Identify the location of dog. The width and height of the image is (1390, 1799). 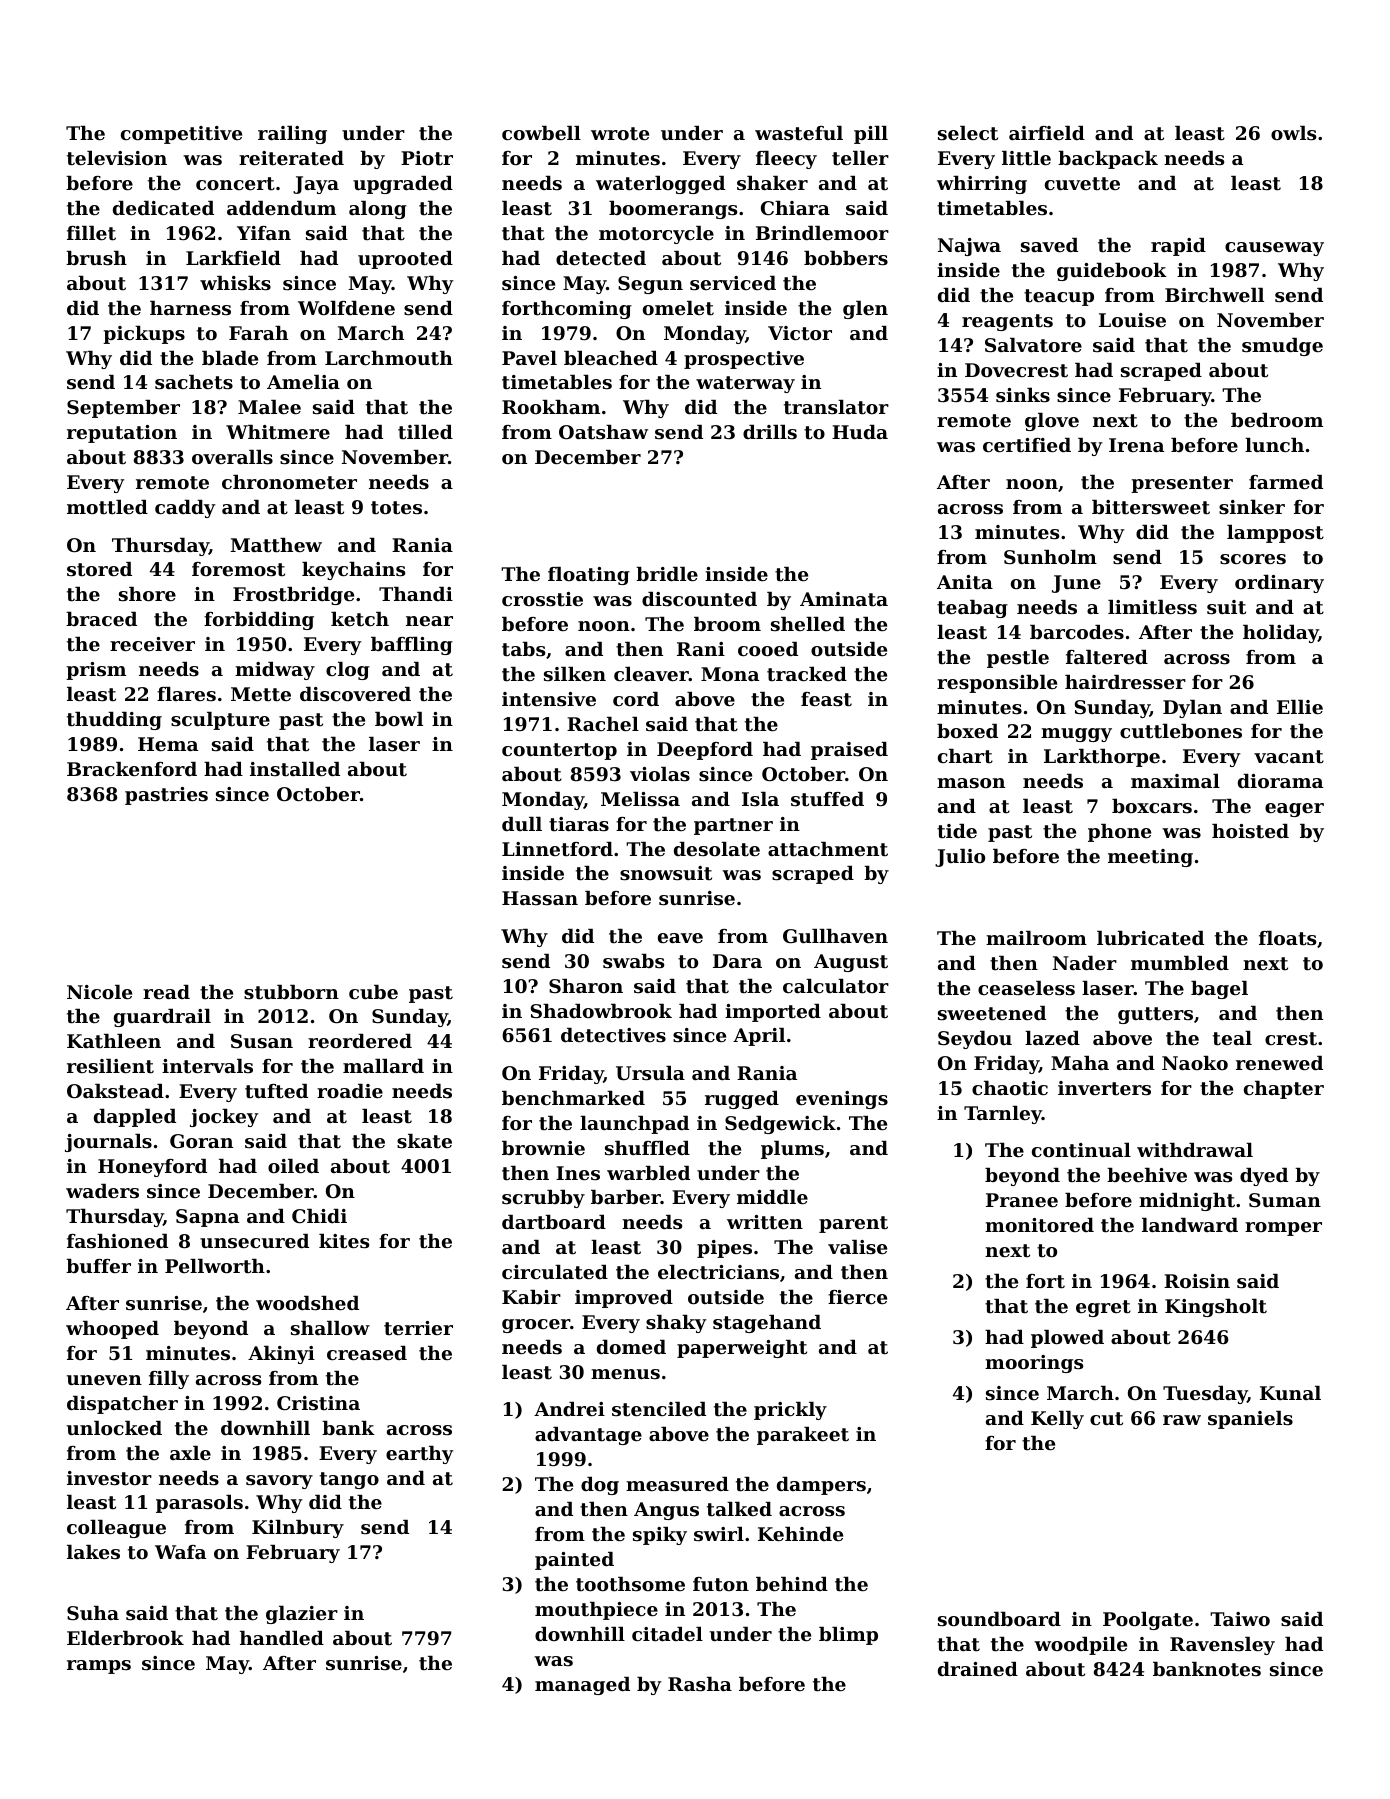
(600, 1486).
